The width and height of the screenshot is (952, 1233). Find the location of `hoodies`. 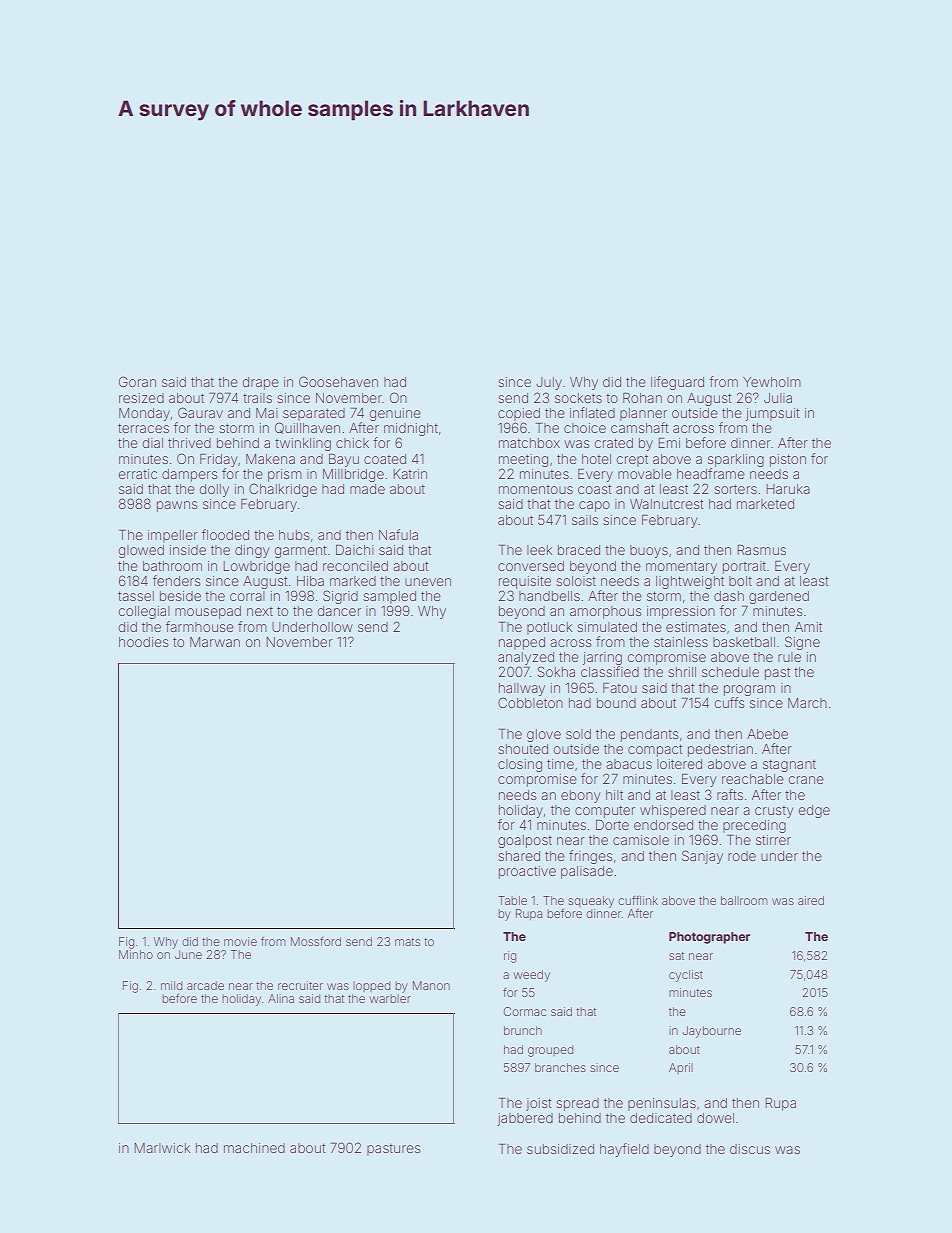

hoodies is located at coordinates (143, 642).
